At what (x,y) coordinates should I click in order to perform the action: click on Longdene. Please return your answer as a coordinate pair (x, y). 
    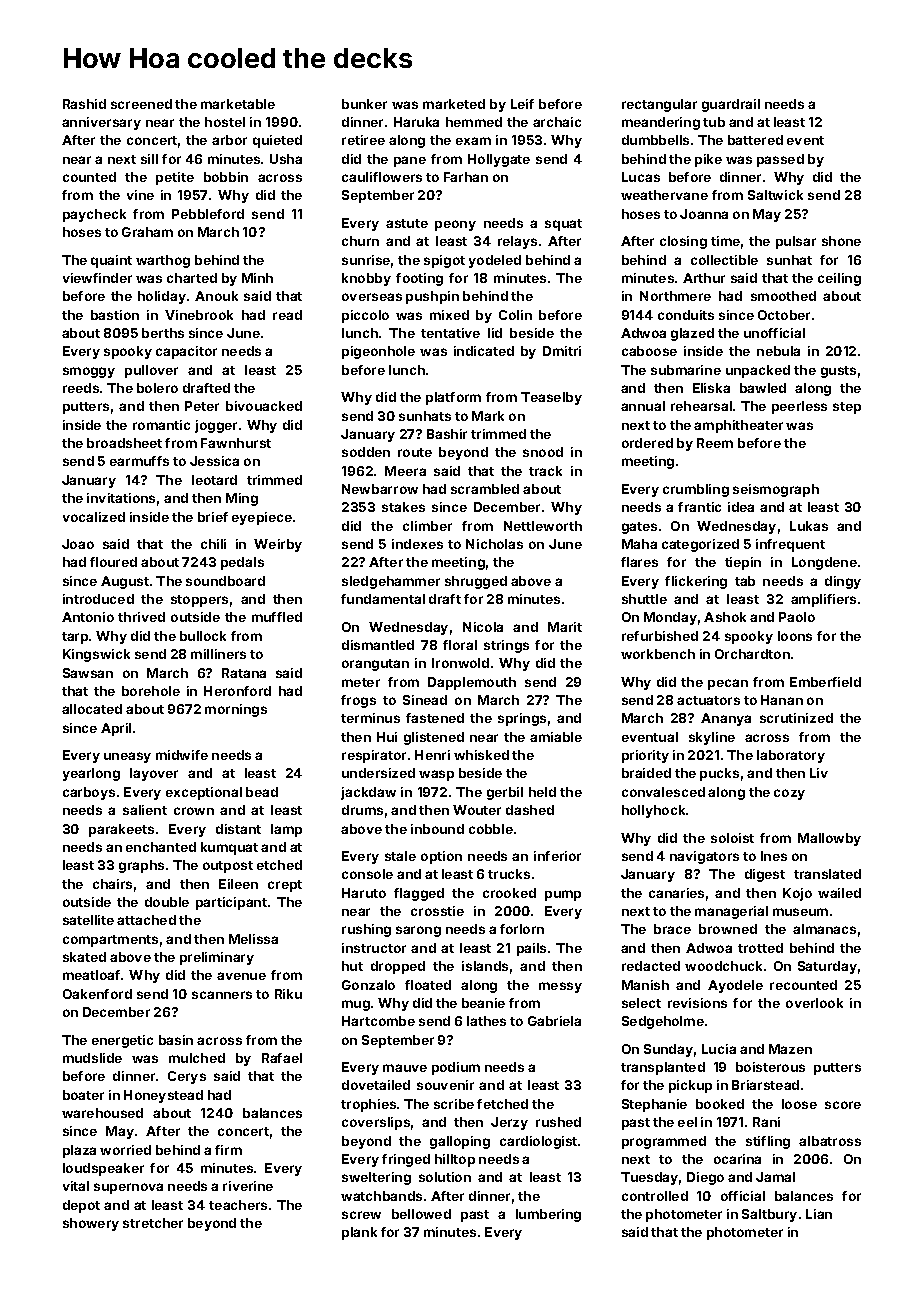
    Looking at the image, I should click on (824, 563).
